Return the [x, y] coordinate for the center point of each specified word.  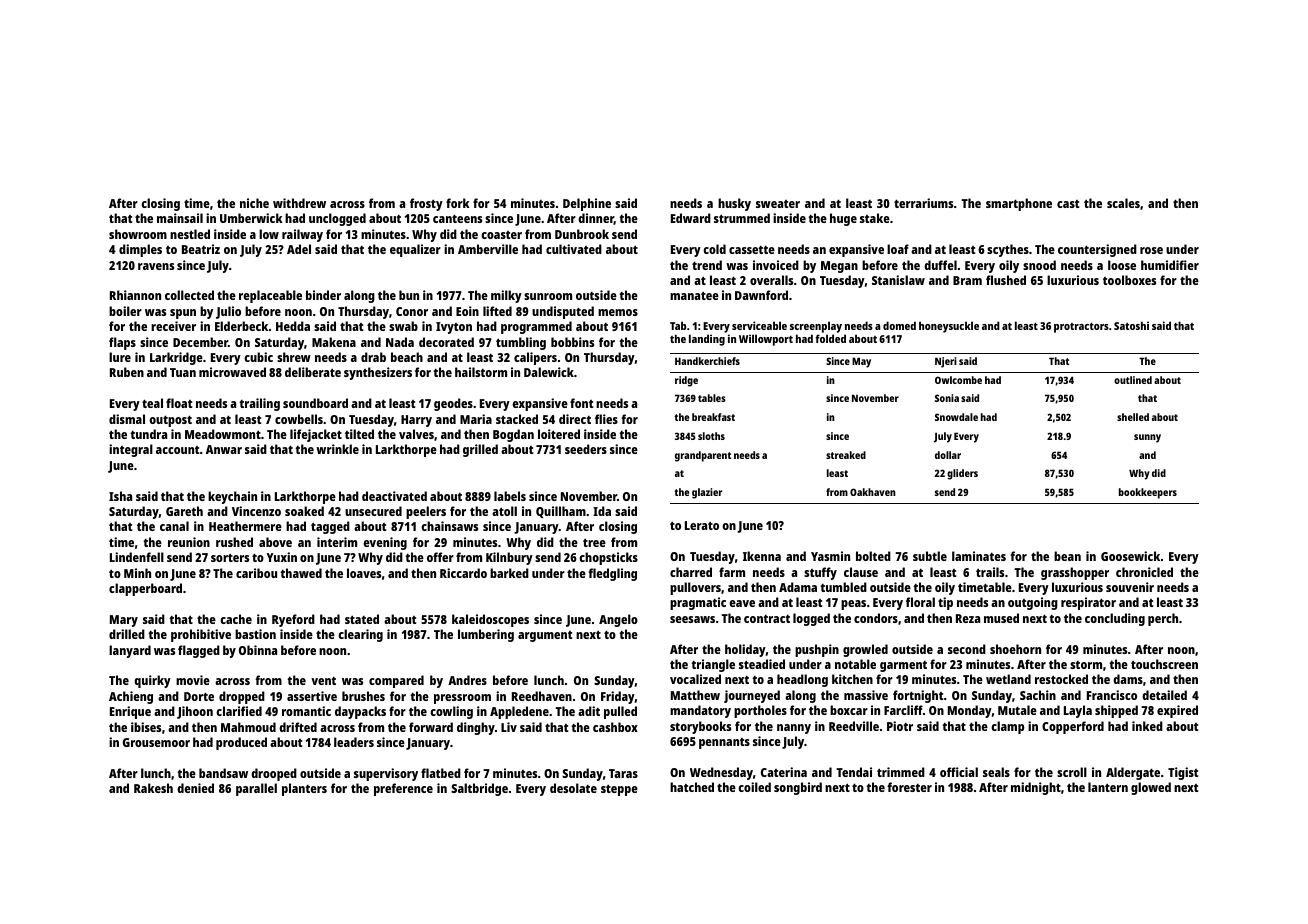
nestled [190, 234]
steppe [619, 790]
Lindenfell [137, 557]
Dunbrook [582, 234]
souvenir [1130, 587]
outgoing [1033, 603]
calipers [535, 358]
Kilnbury [509, 558]
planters [304, 789]
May [861, 362]
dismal [127, 419]
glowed [1151, 788]
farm [732, 572]
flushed [1006, 280]
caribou [256, 573]
